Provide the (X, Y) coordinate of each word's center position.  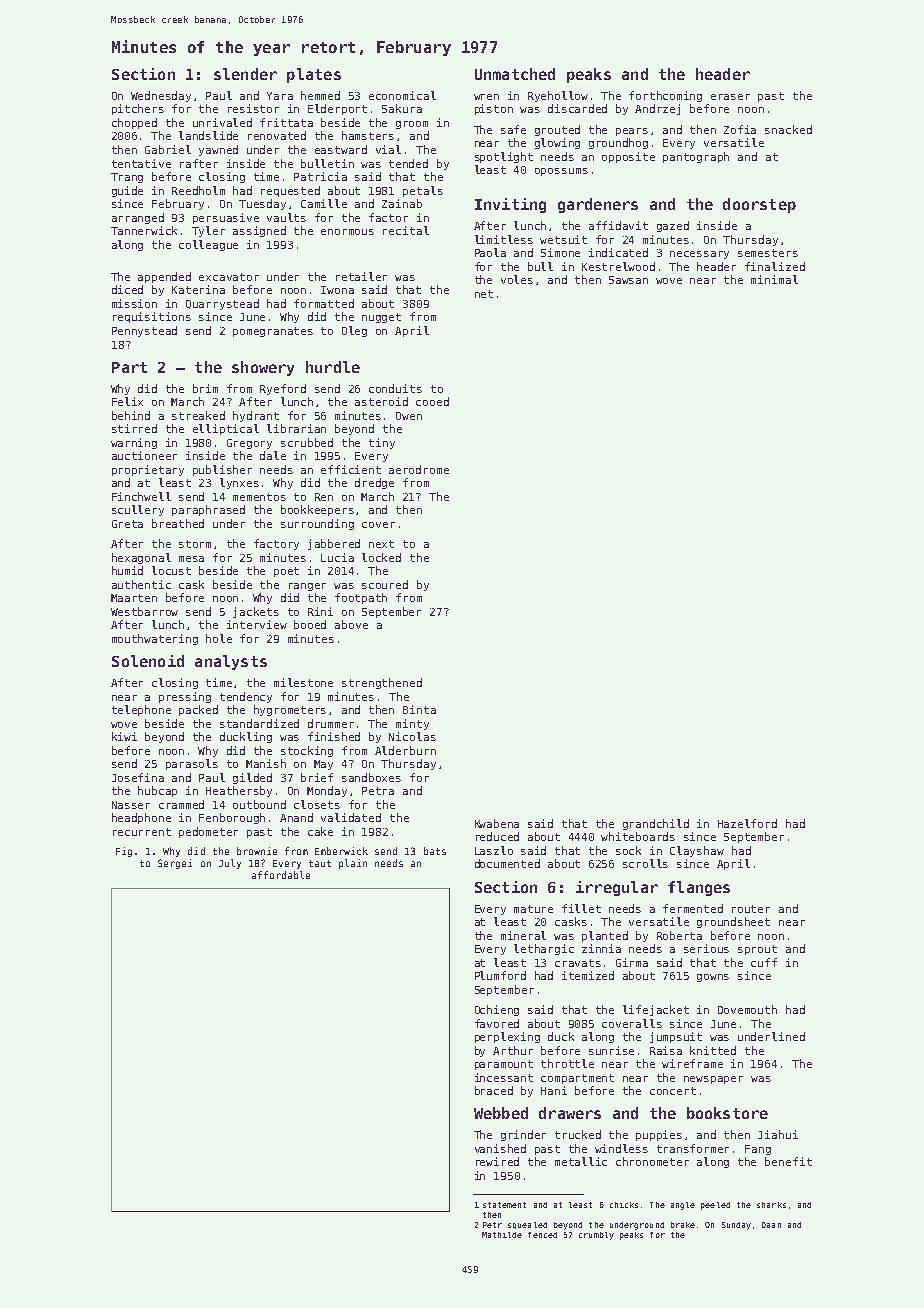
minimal (774, 279)
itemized (588, 975)
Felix (127, 401)
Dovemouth (747, 1009)
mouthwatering (155, 639)
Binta (419, 709)
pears (632, 132)
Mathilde (502, 1235)
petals (423, 191)
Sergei (175, 864)
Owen (409, 416)
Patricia (320, 176)
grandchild (656, 824)
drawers (570, 1113)
